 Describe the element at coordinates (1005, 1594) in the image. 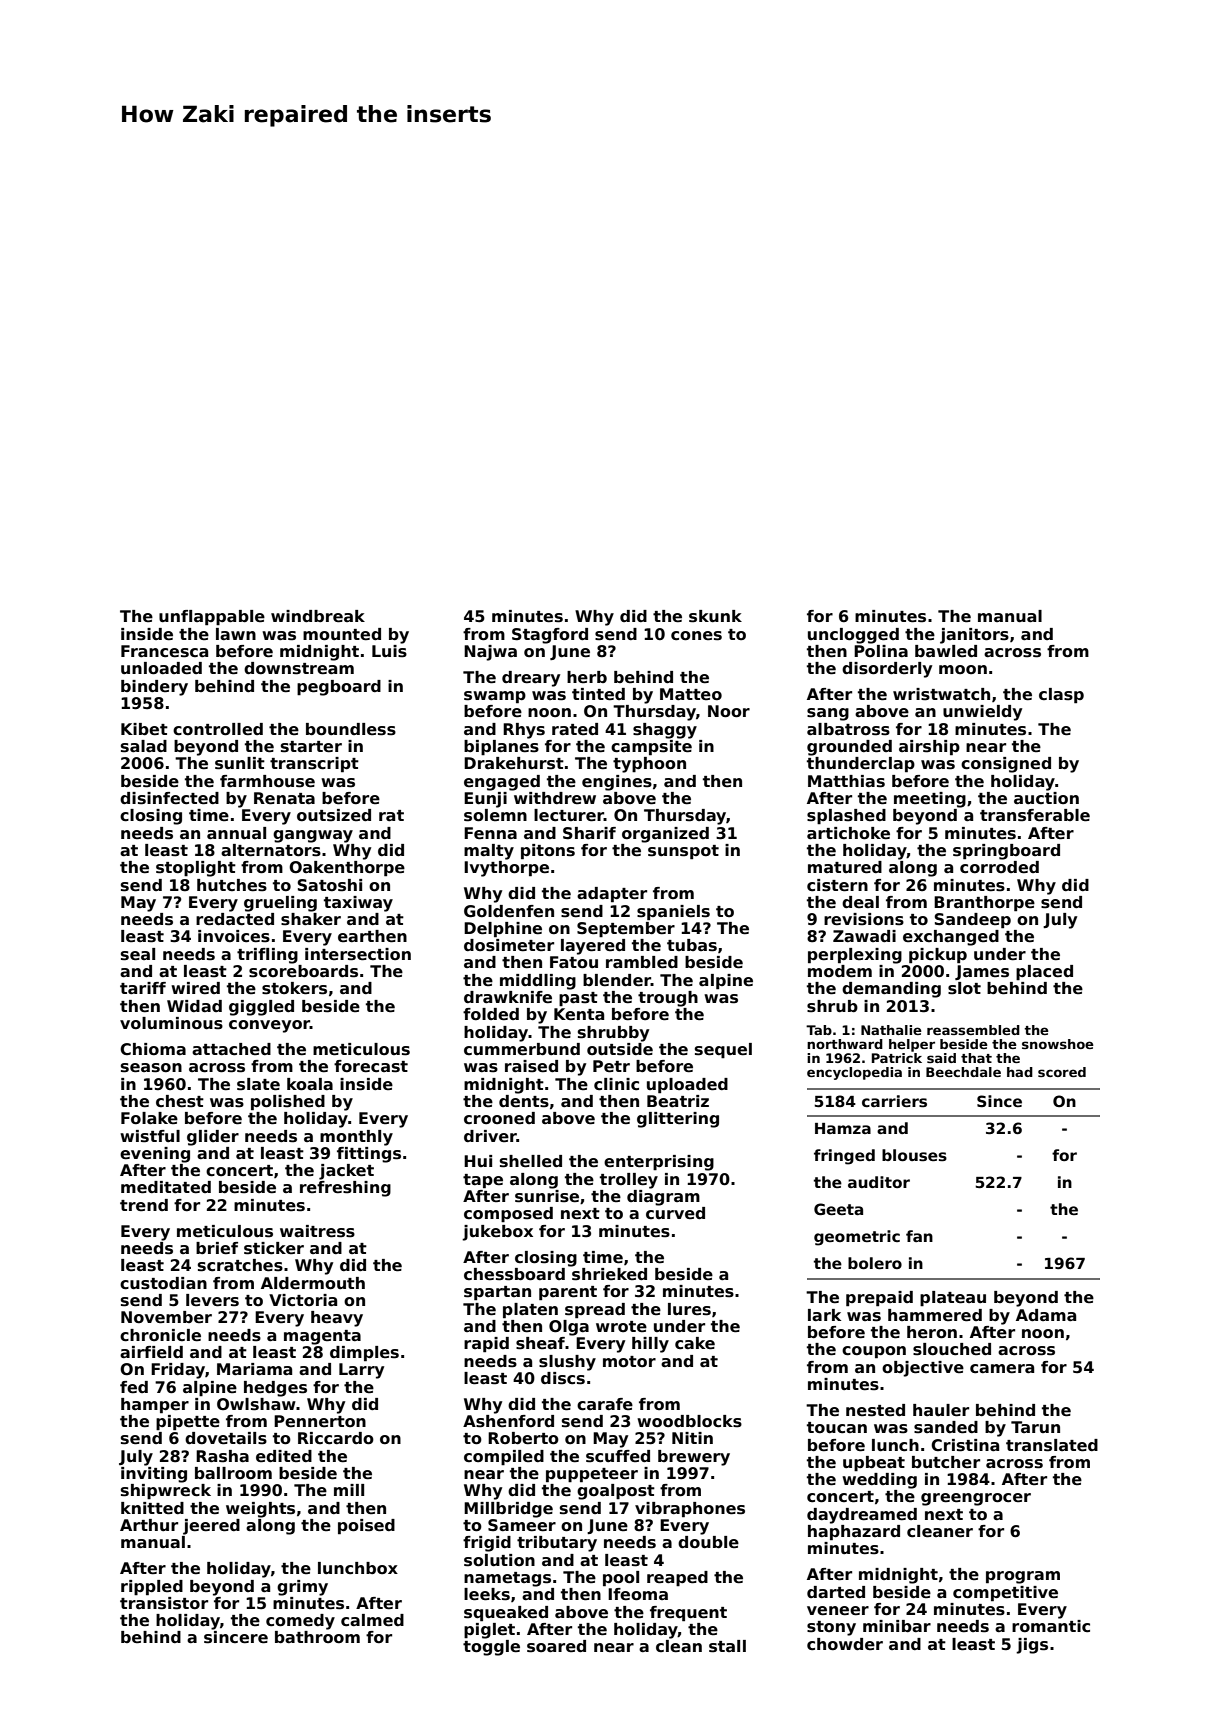

I see `competitive` at that location.
